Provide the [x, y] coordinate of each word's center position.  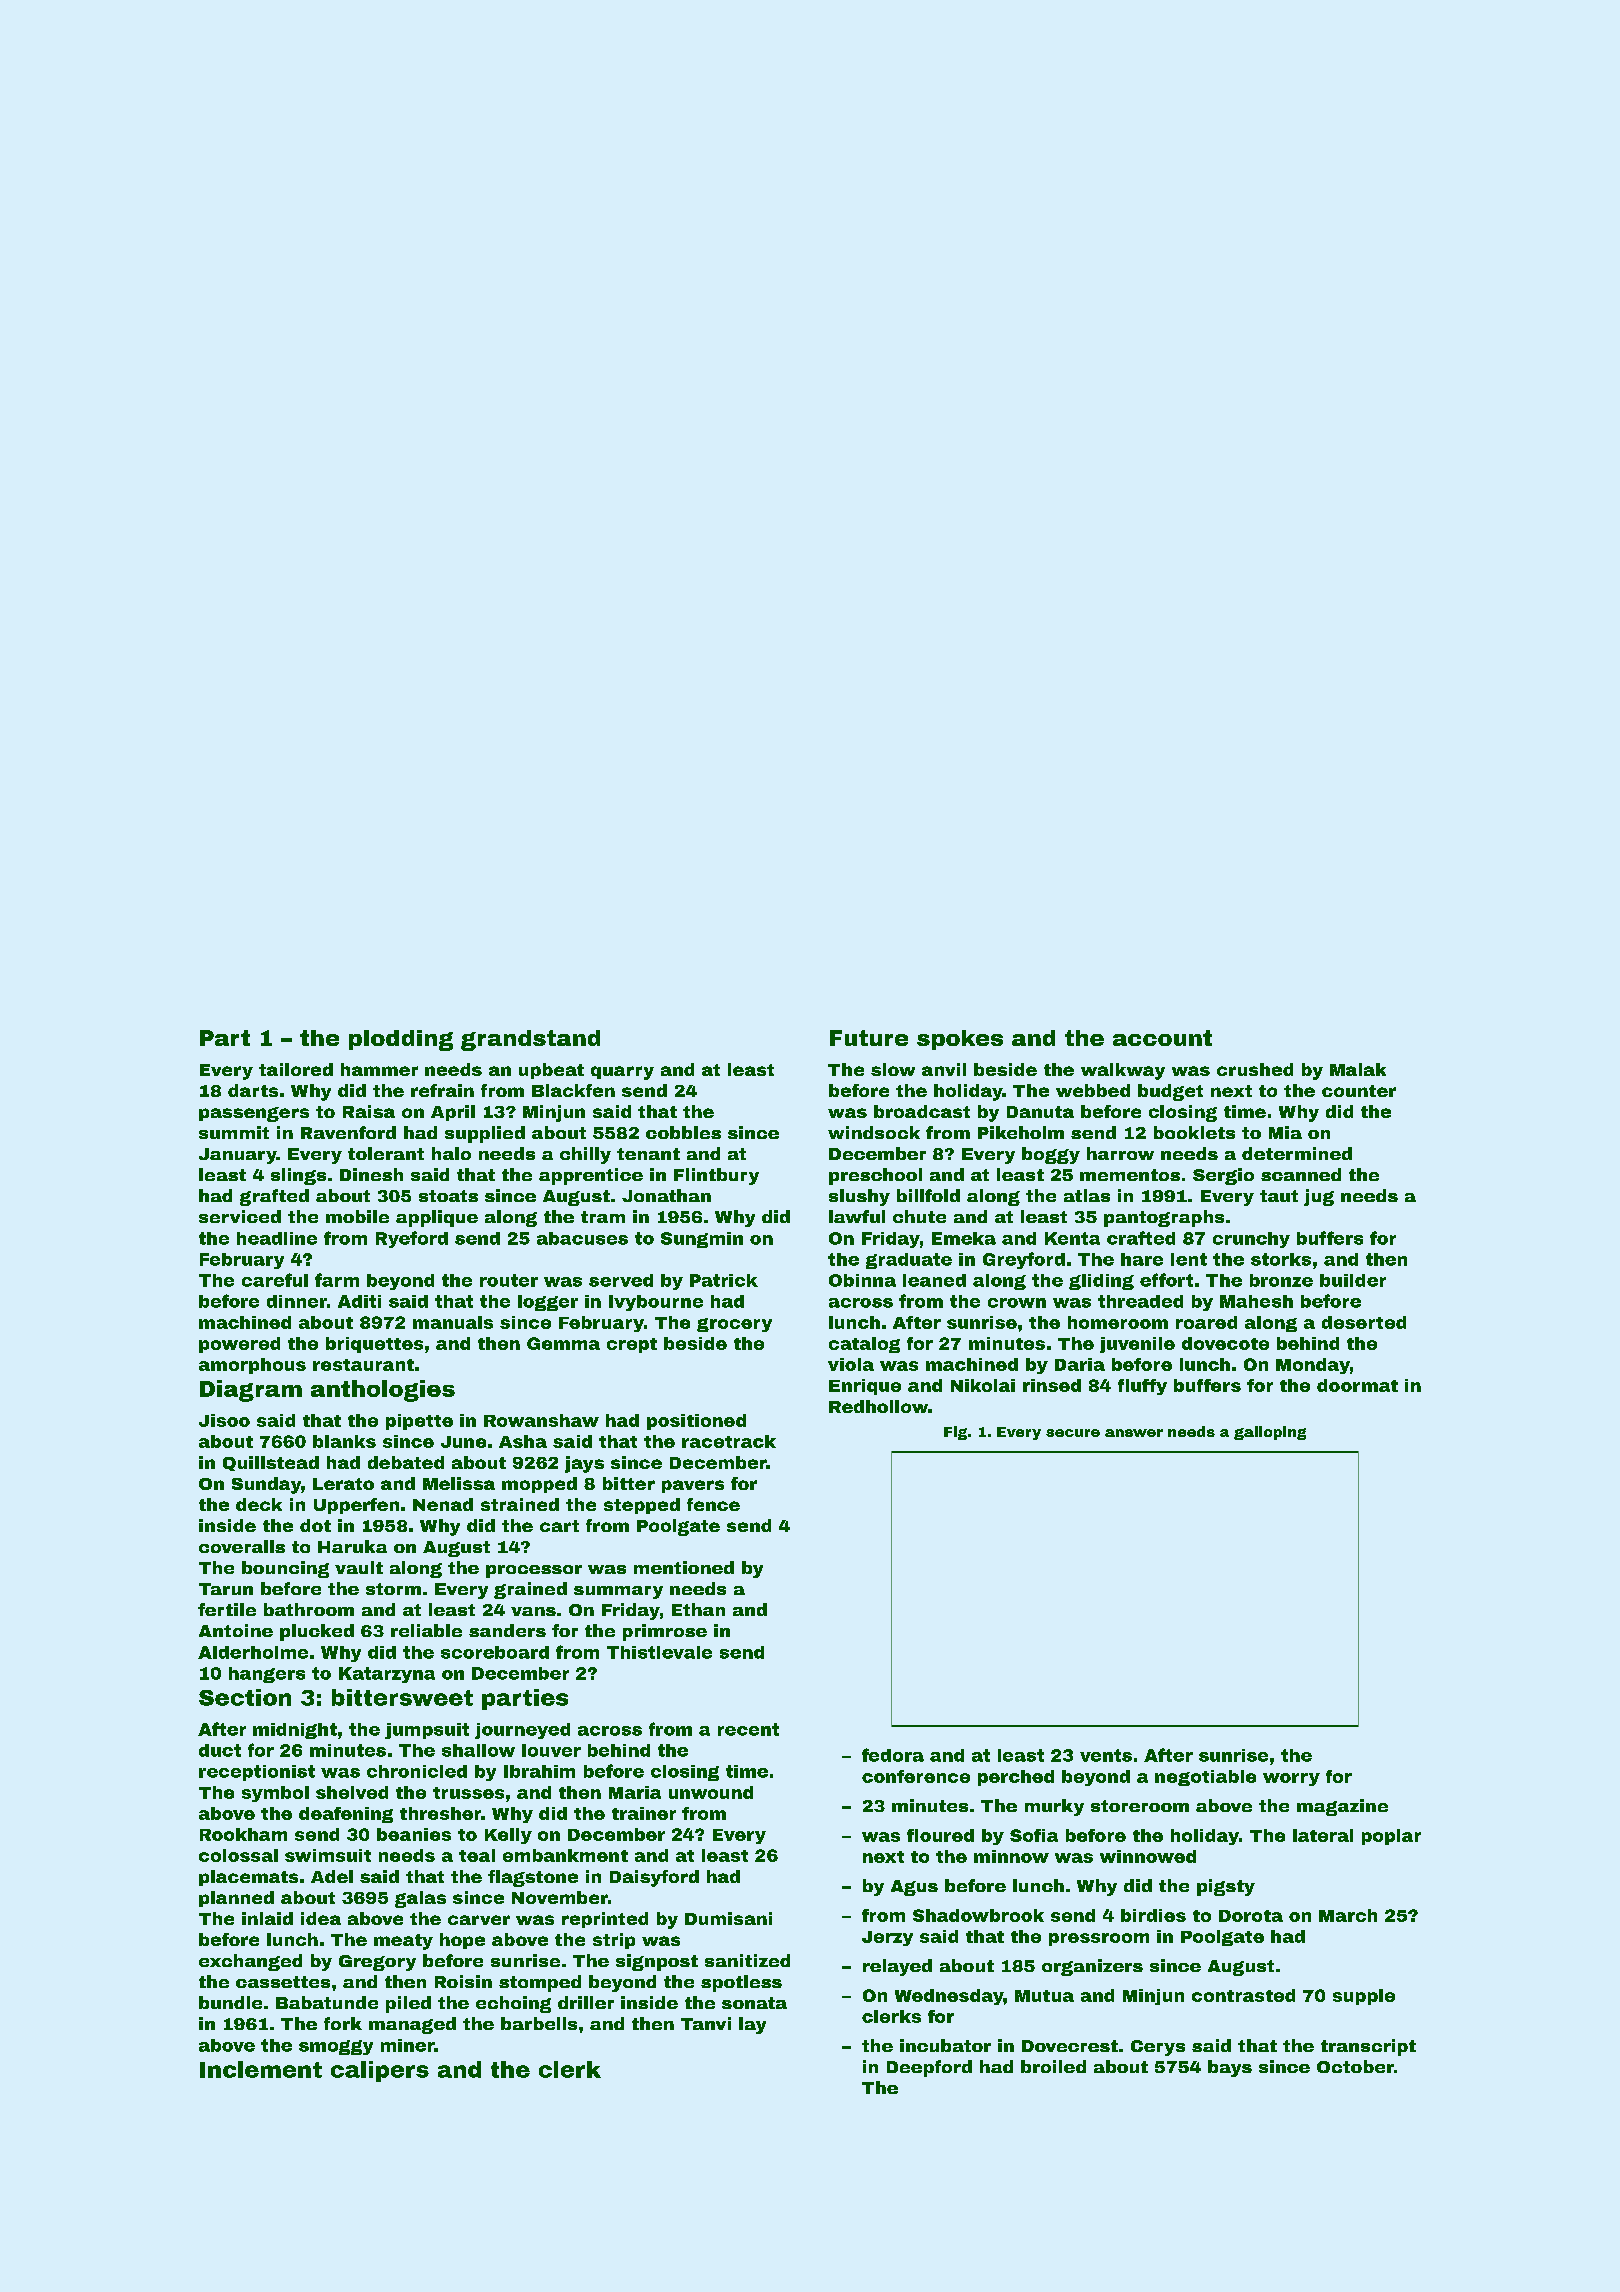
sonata [754, 2003]
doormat [1357, 1385]
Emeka [964, 1238]
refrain [442, 1090]
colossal [238, 1855]
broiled [1053, 2066]
